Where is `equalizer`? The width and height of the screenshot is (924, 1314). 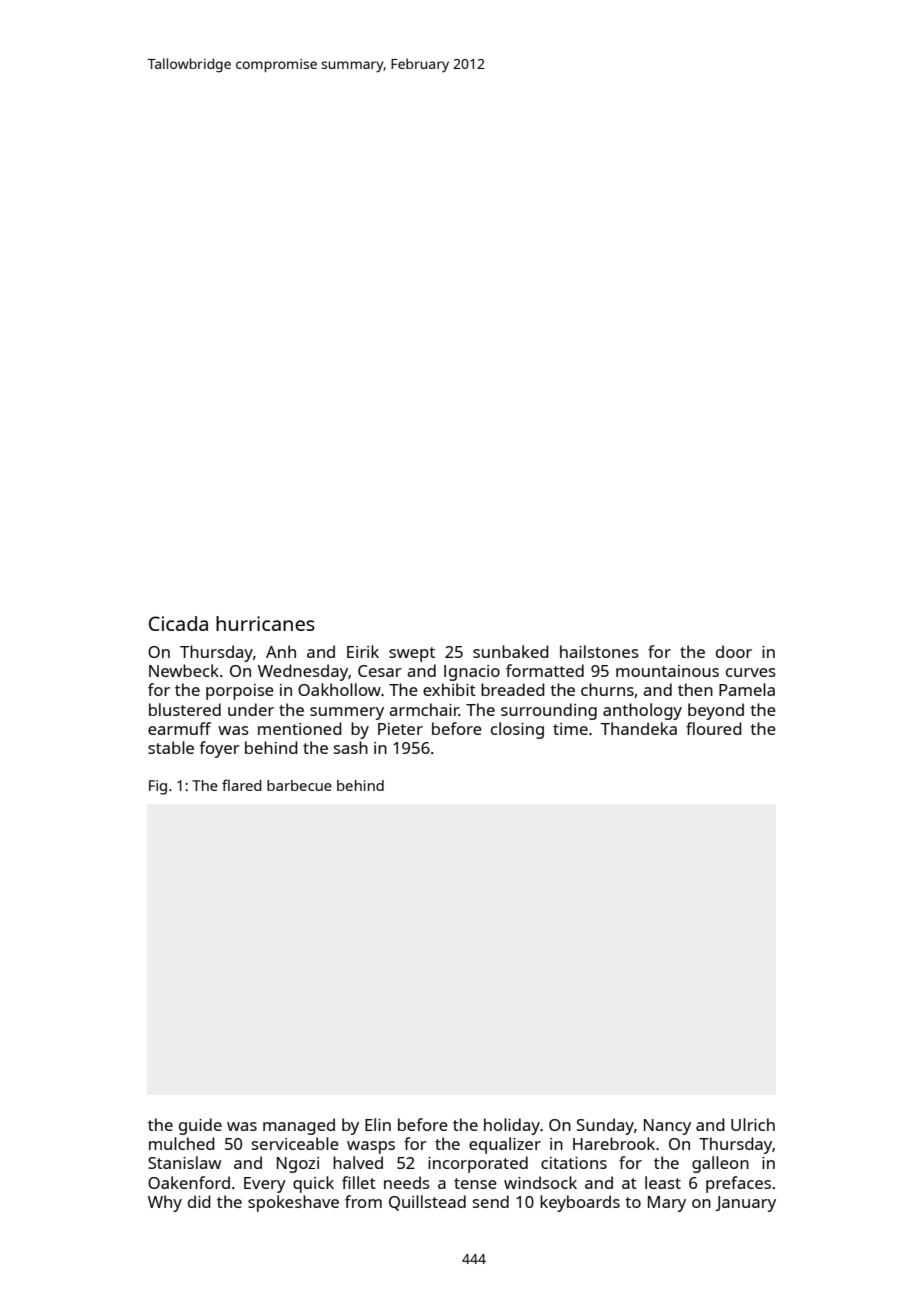 equalizer is located at coordinates (505, 1145).
